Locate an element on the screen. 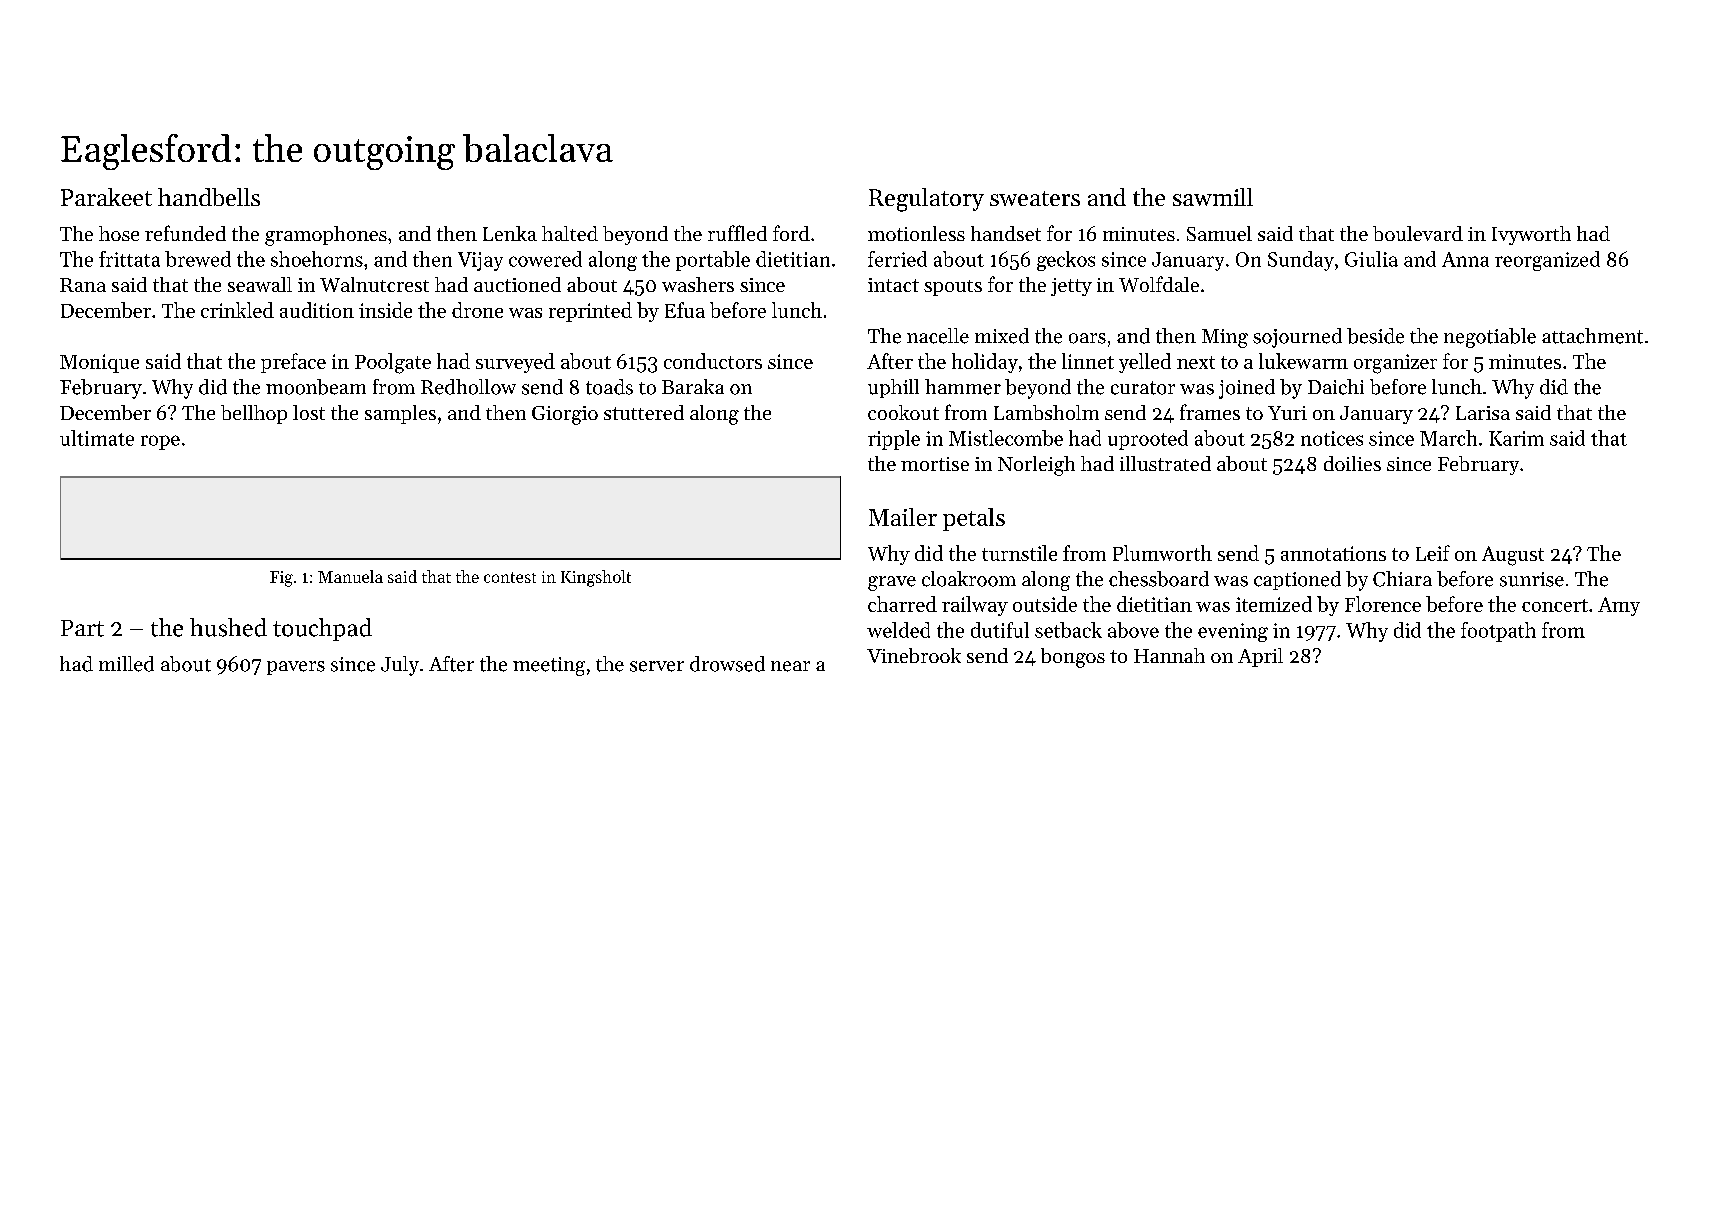 The width and height of the screenshot is (1709, 1208). illustrated is located at coordinates (1165, 463).
